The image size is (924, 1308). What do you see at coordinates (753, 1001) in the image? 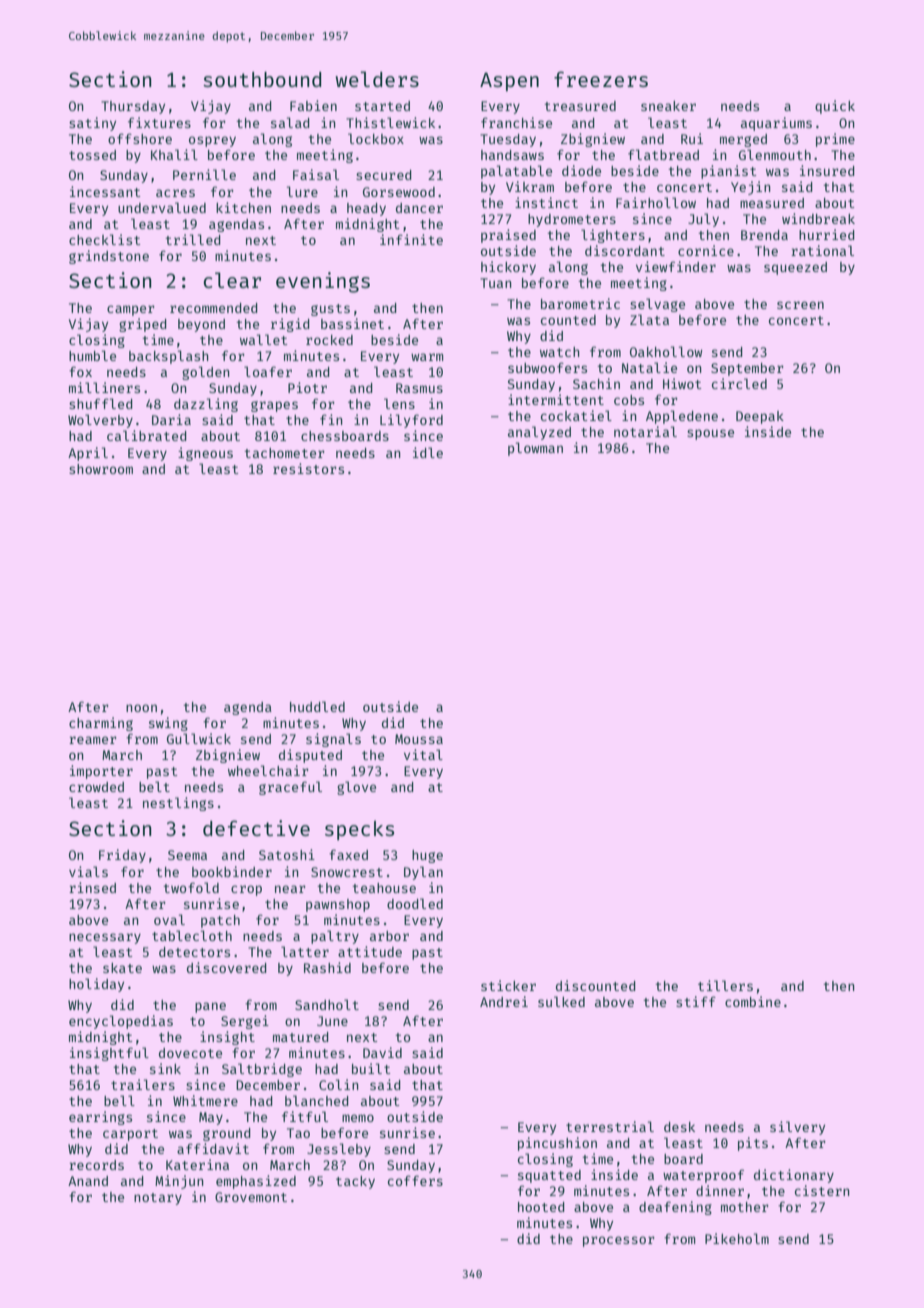
I see `combine` at bounding box center [753, 1001].
